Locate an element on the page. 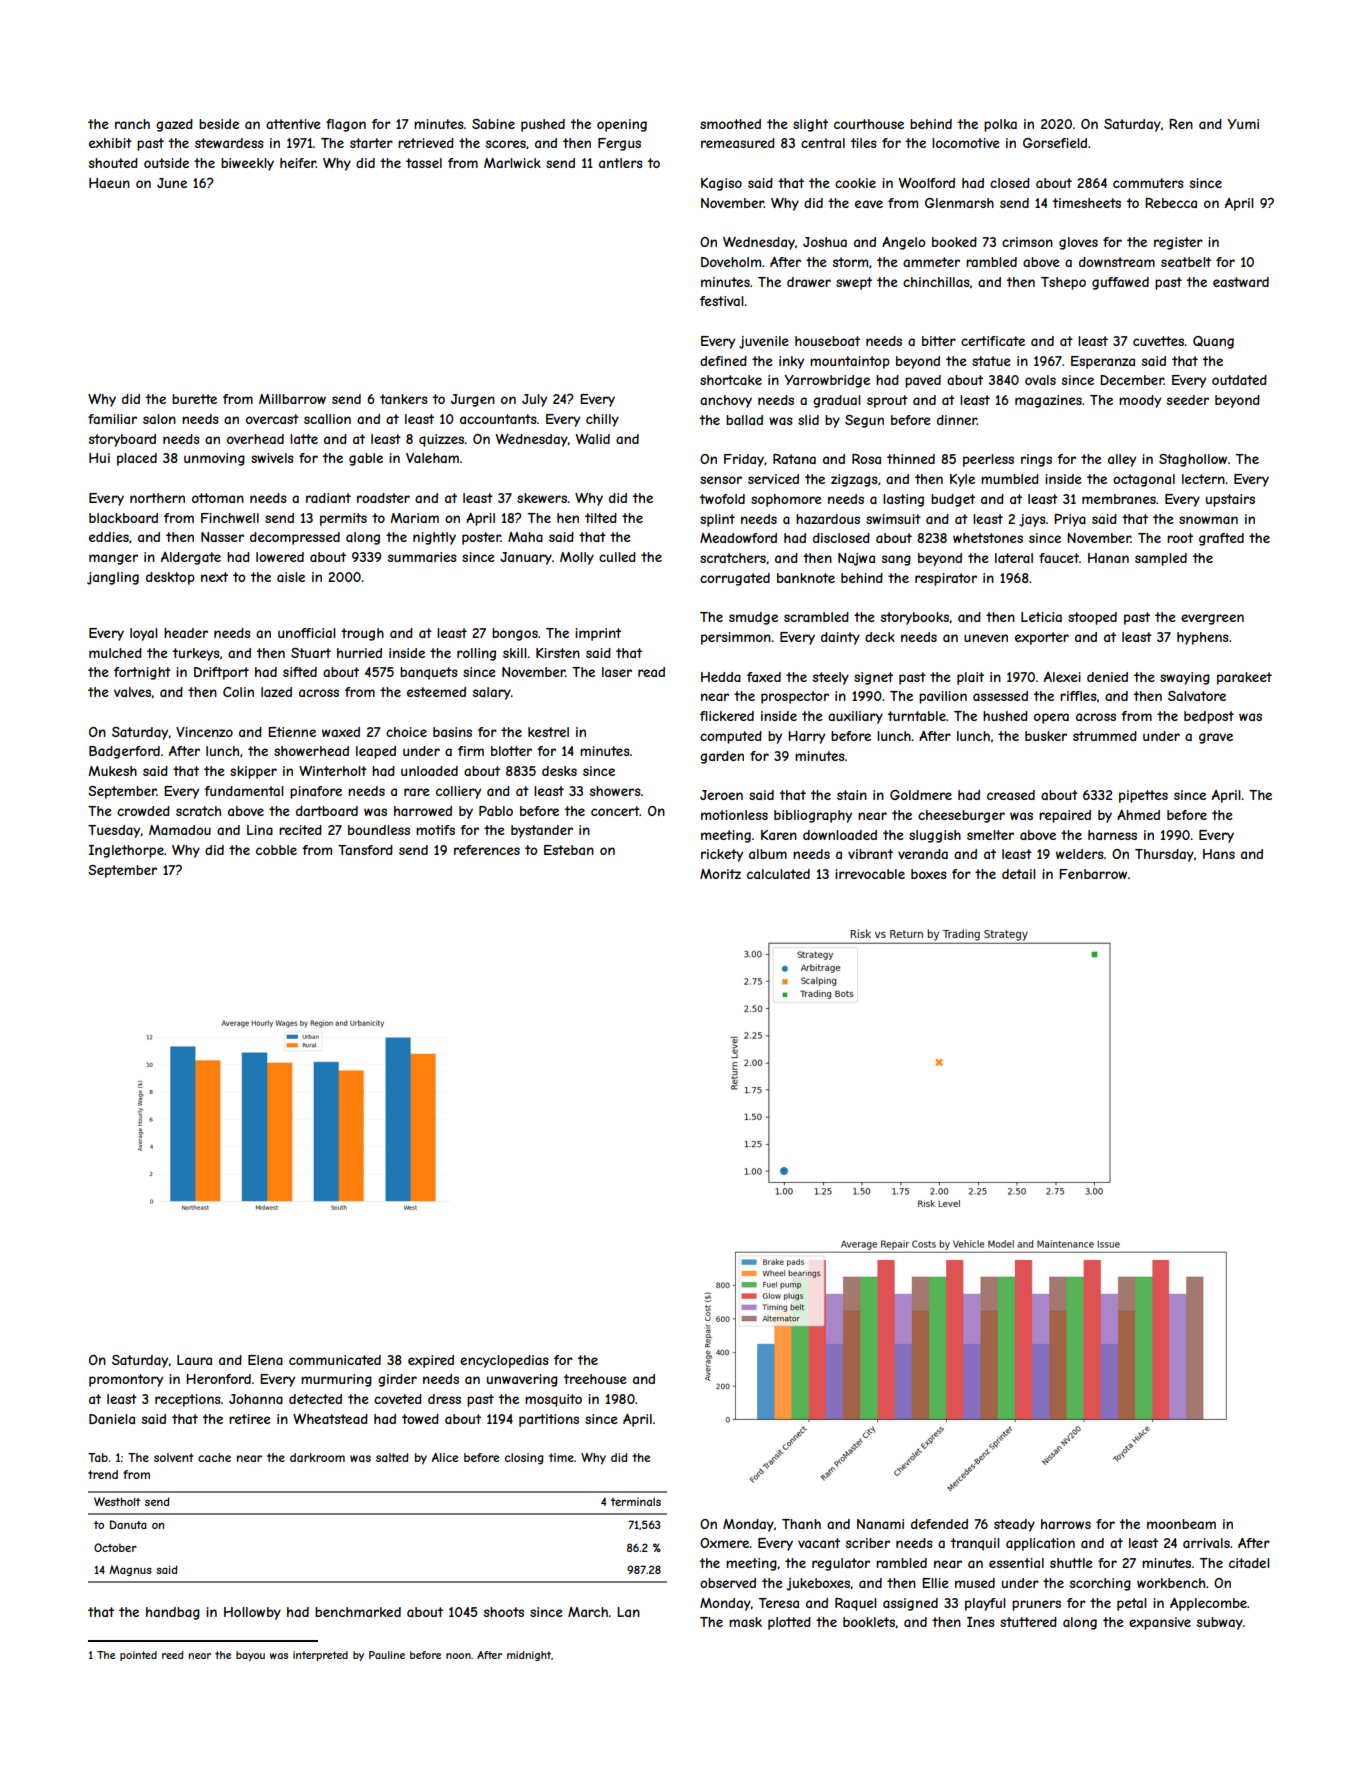 The height and width of the document is (1769, 1367). gable is located at coordinates (366, 459).
